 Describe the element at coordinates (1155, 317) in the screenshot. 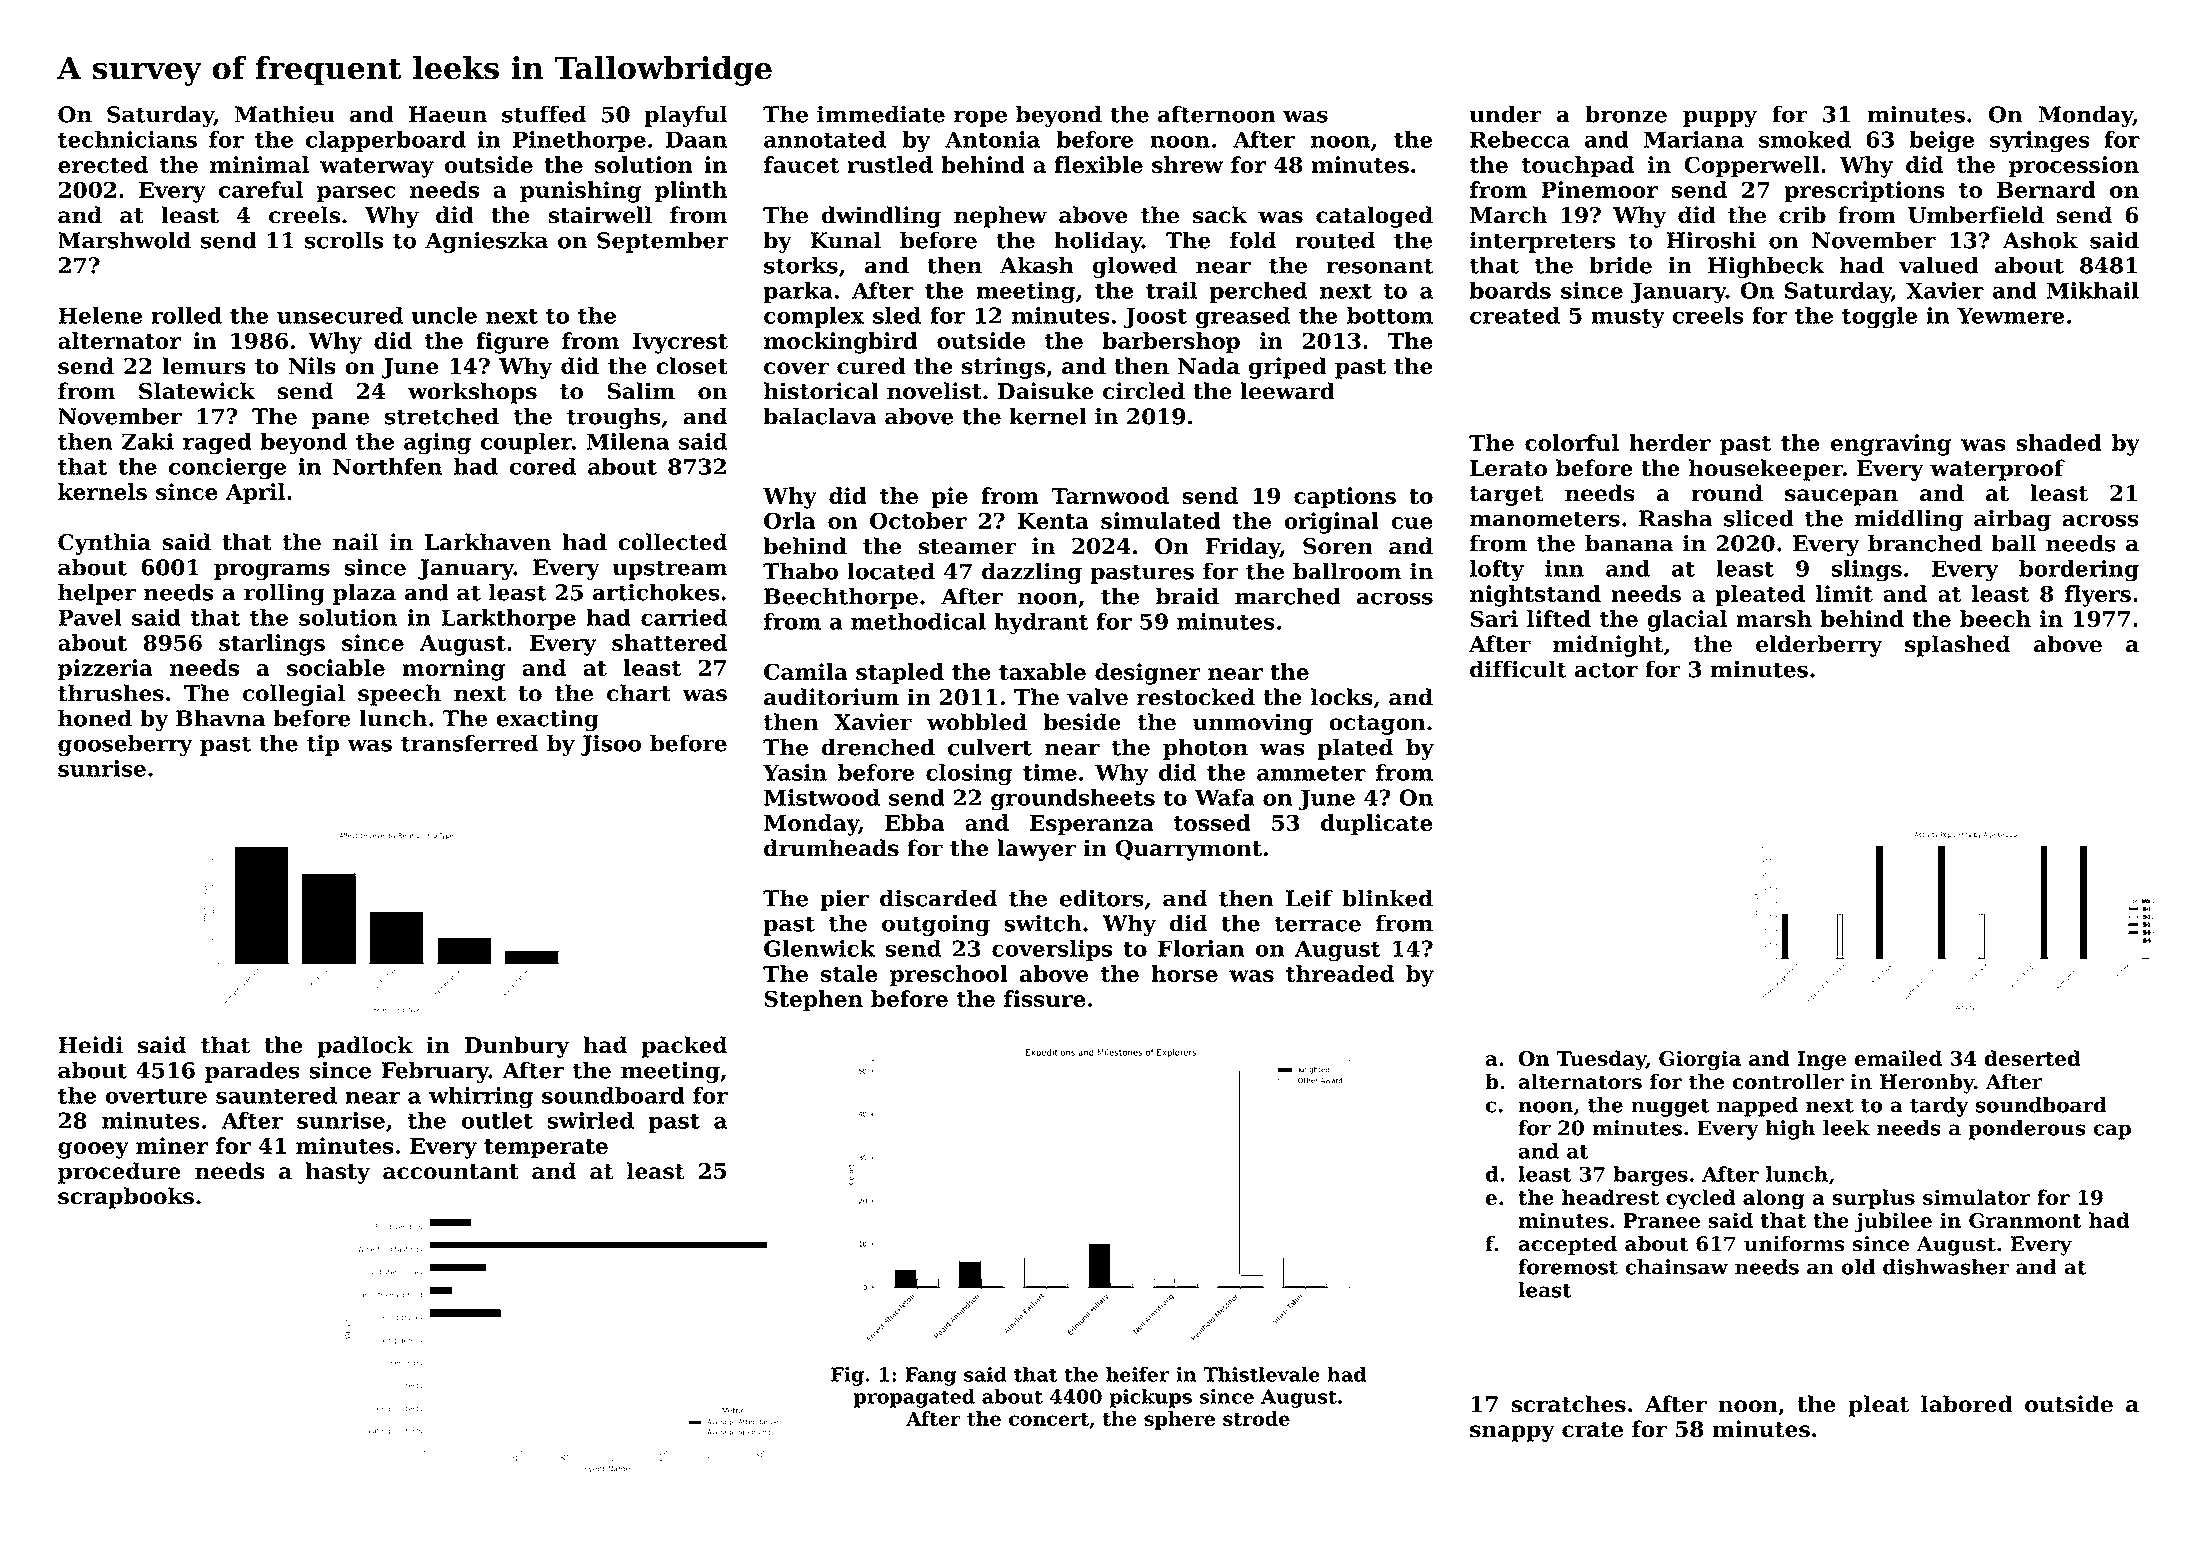

I see `Joost` at that location.
